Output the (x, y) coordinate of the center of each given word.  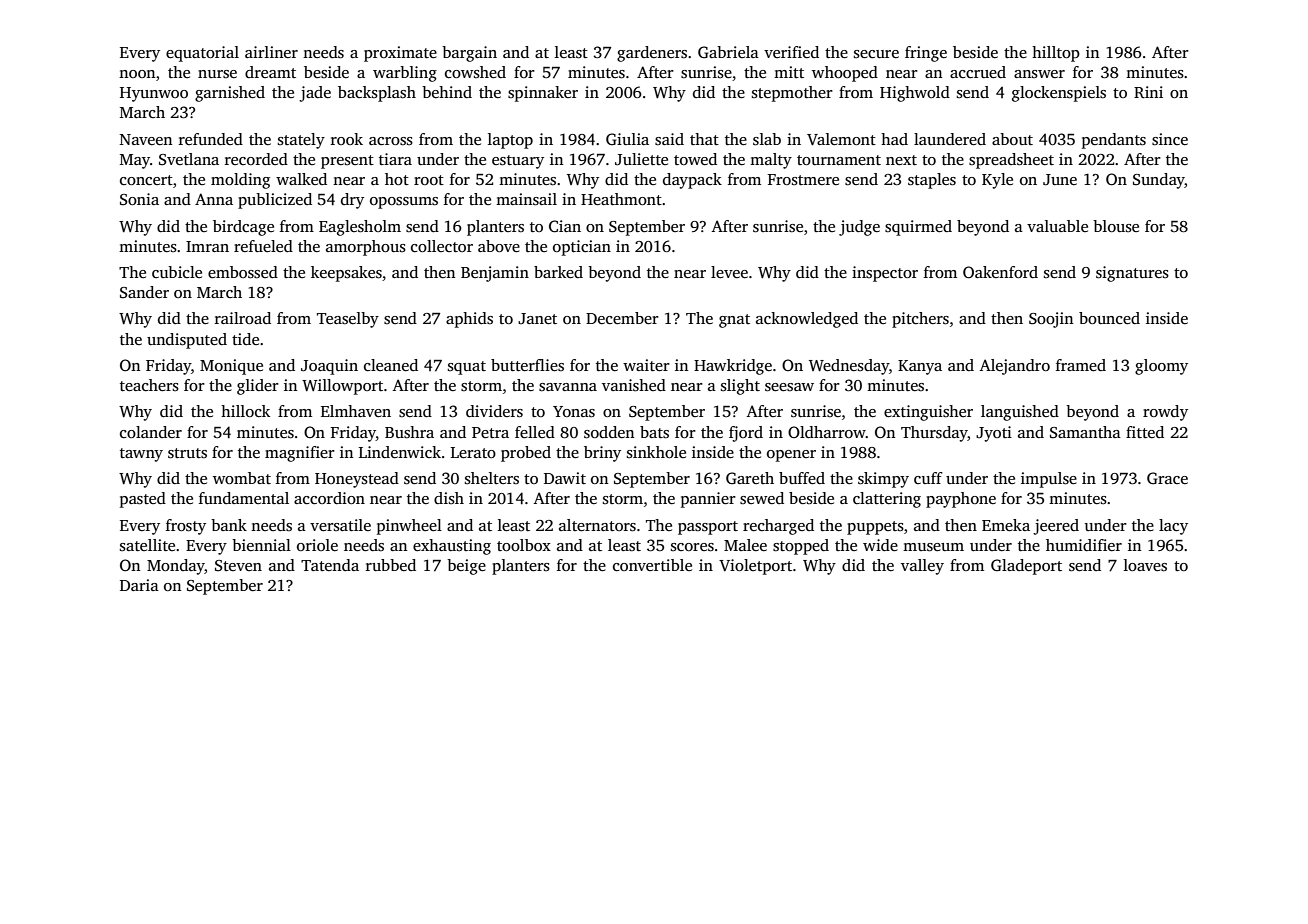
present (347, 162)
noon (137, 74)
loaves (1145, 565)
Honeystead (357, 480)
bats (654, 432)
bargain (469, 54)
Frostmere (803, 179)
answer (1039, 74)
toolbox (524, 545)
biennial (261, 545)
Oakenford (1000, 272)
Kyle (997, 181)
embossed (243, 272)
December (622, 318)
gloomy (1161, 367)
